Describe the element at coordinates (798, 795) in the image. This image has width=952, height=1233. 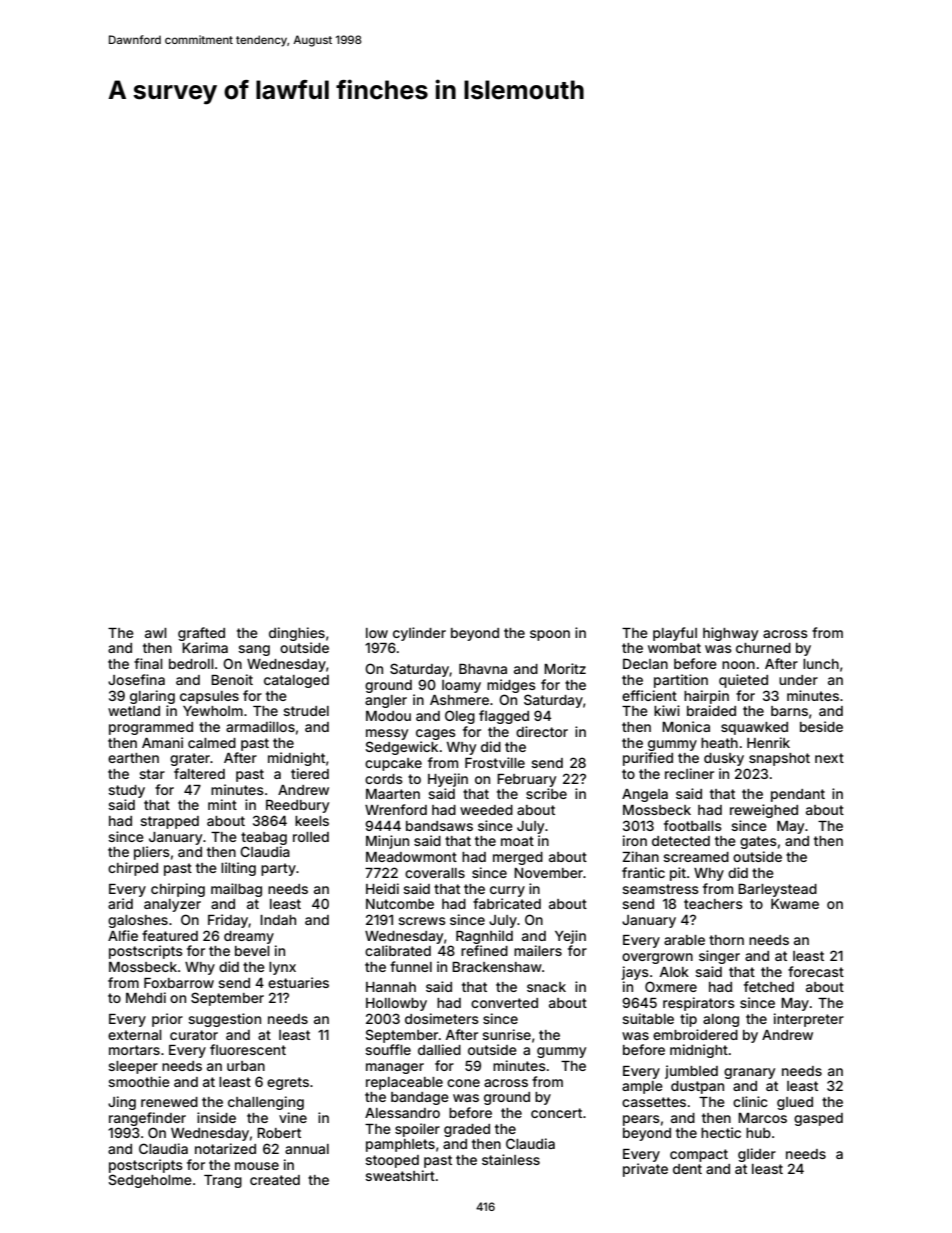
I see `pendant` at that location.
